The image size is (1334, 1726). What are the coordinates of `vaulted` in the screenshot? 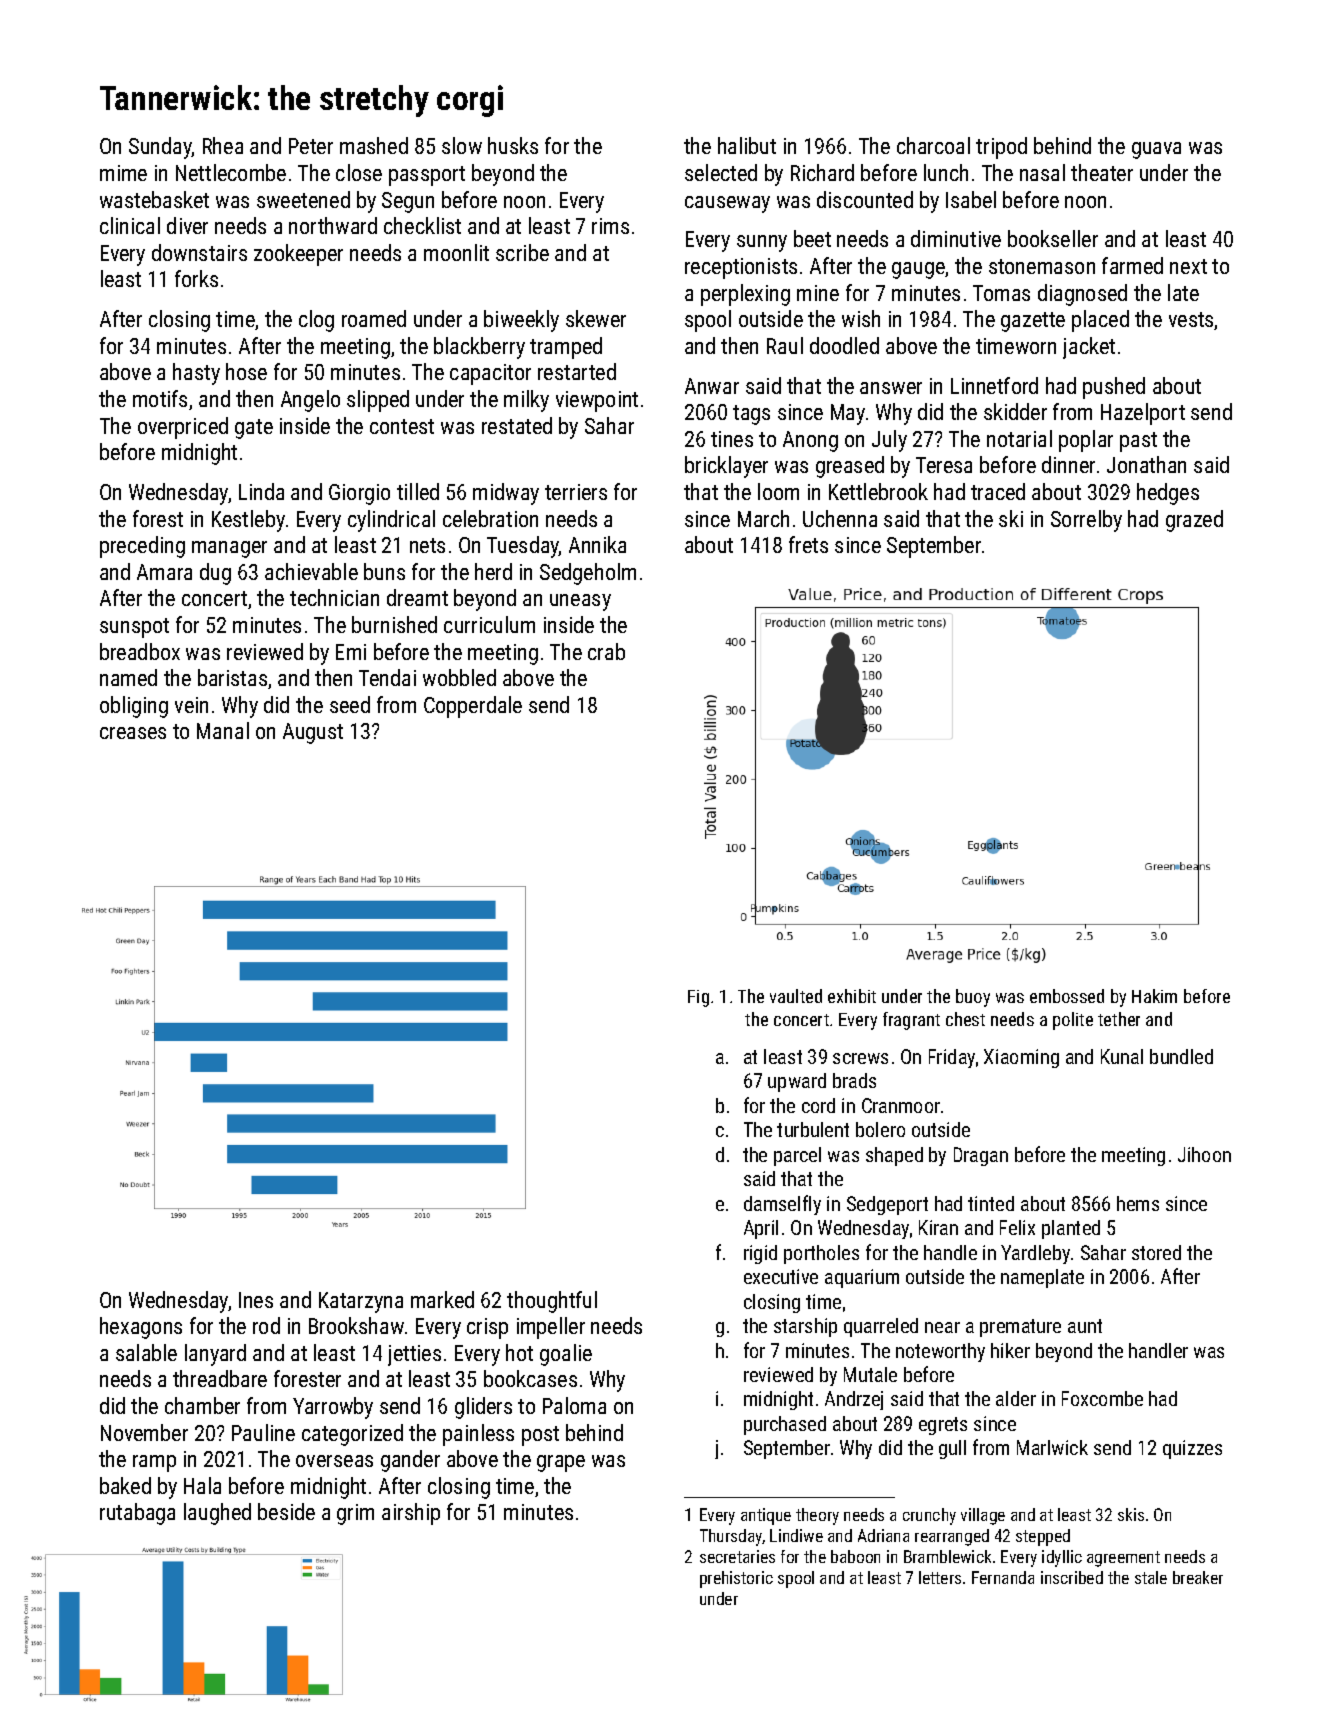 It's located at (796, 996).
